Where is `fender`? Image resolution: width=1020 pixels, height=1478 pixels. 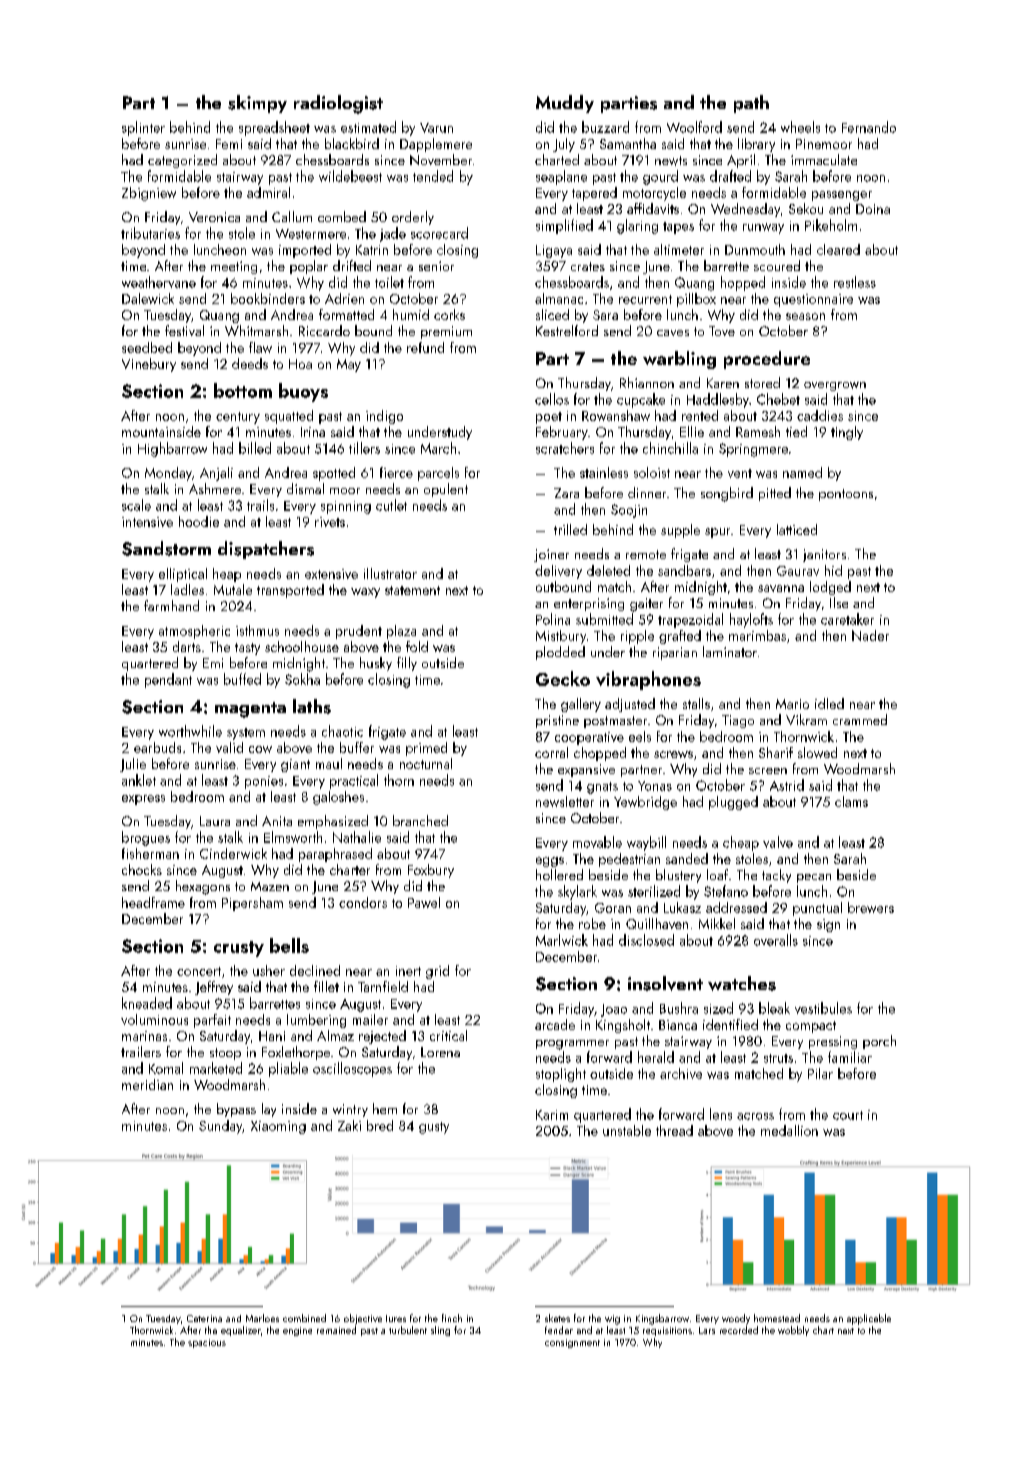
fender is located at coordinates (559, 1330).
